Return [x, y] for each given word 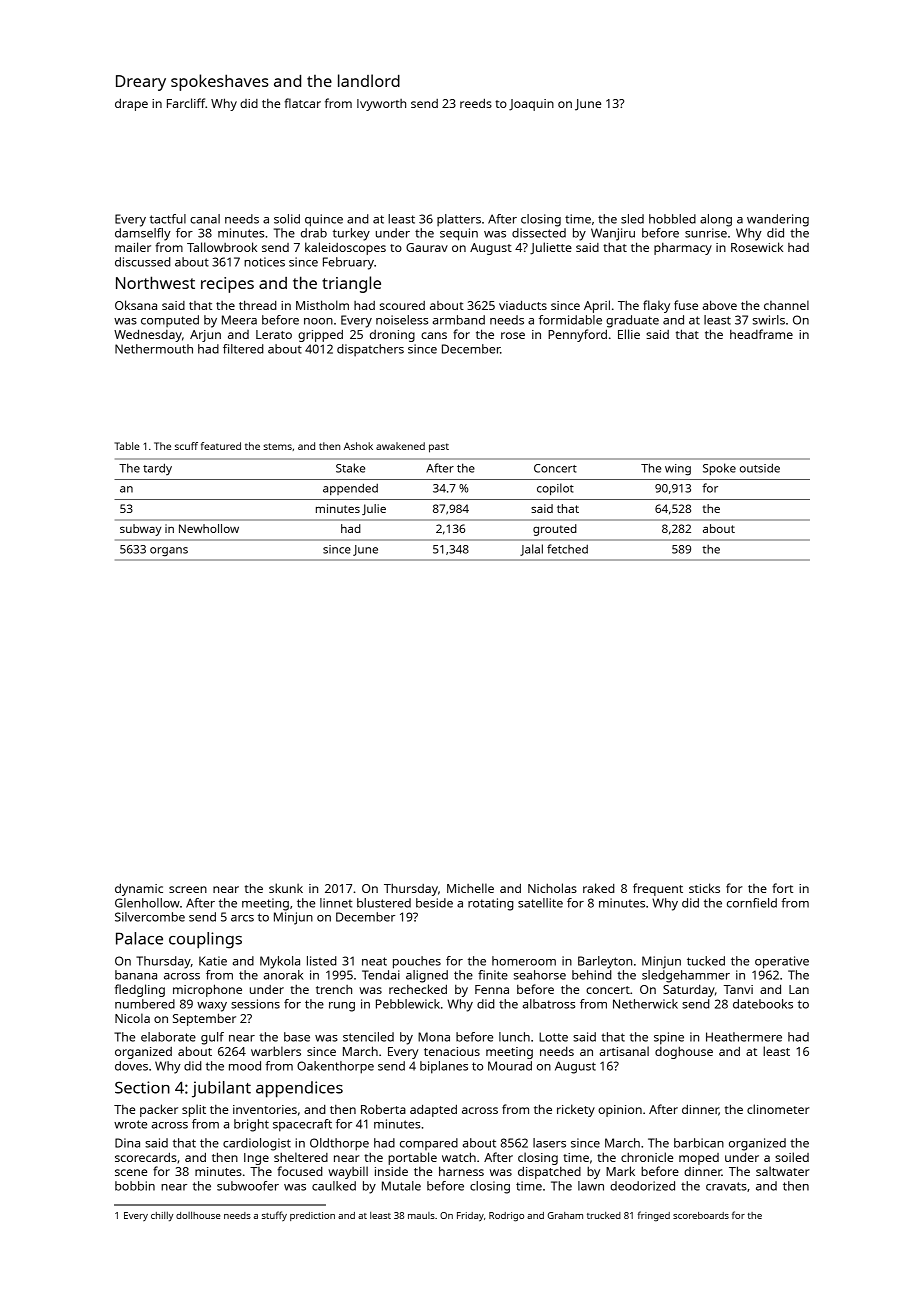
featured [221, 446]
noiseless [402, 320]
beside [434, 903]
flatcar [302, 103]
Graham [565, 1215]
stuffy [274, 1216]
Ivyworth [381, 105]
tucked [706, 961]
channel [786, 305]
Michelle [470, 888]
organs [169, 552]
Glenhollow [147, 903]
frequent [658, 889]
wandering [778, 220]
